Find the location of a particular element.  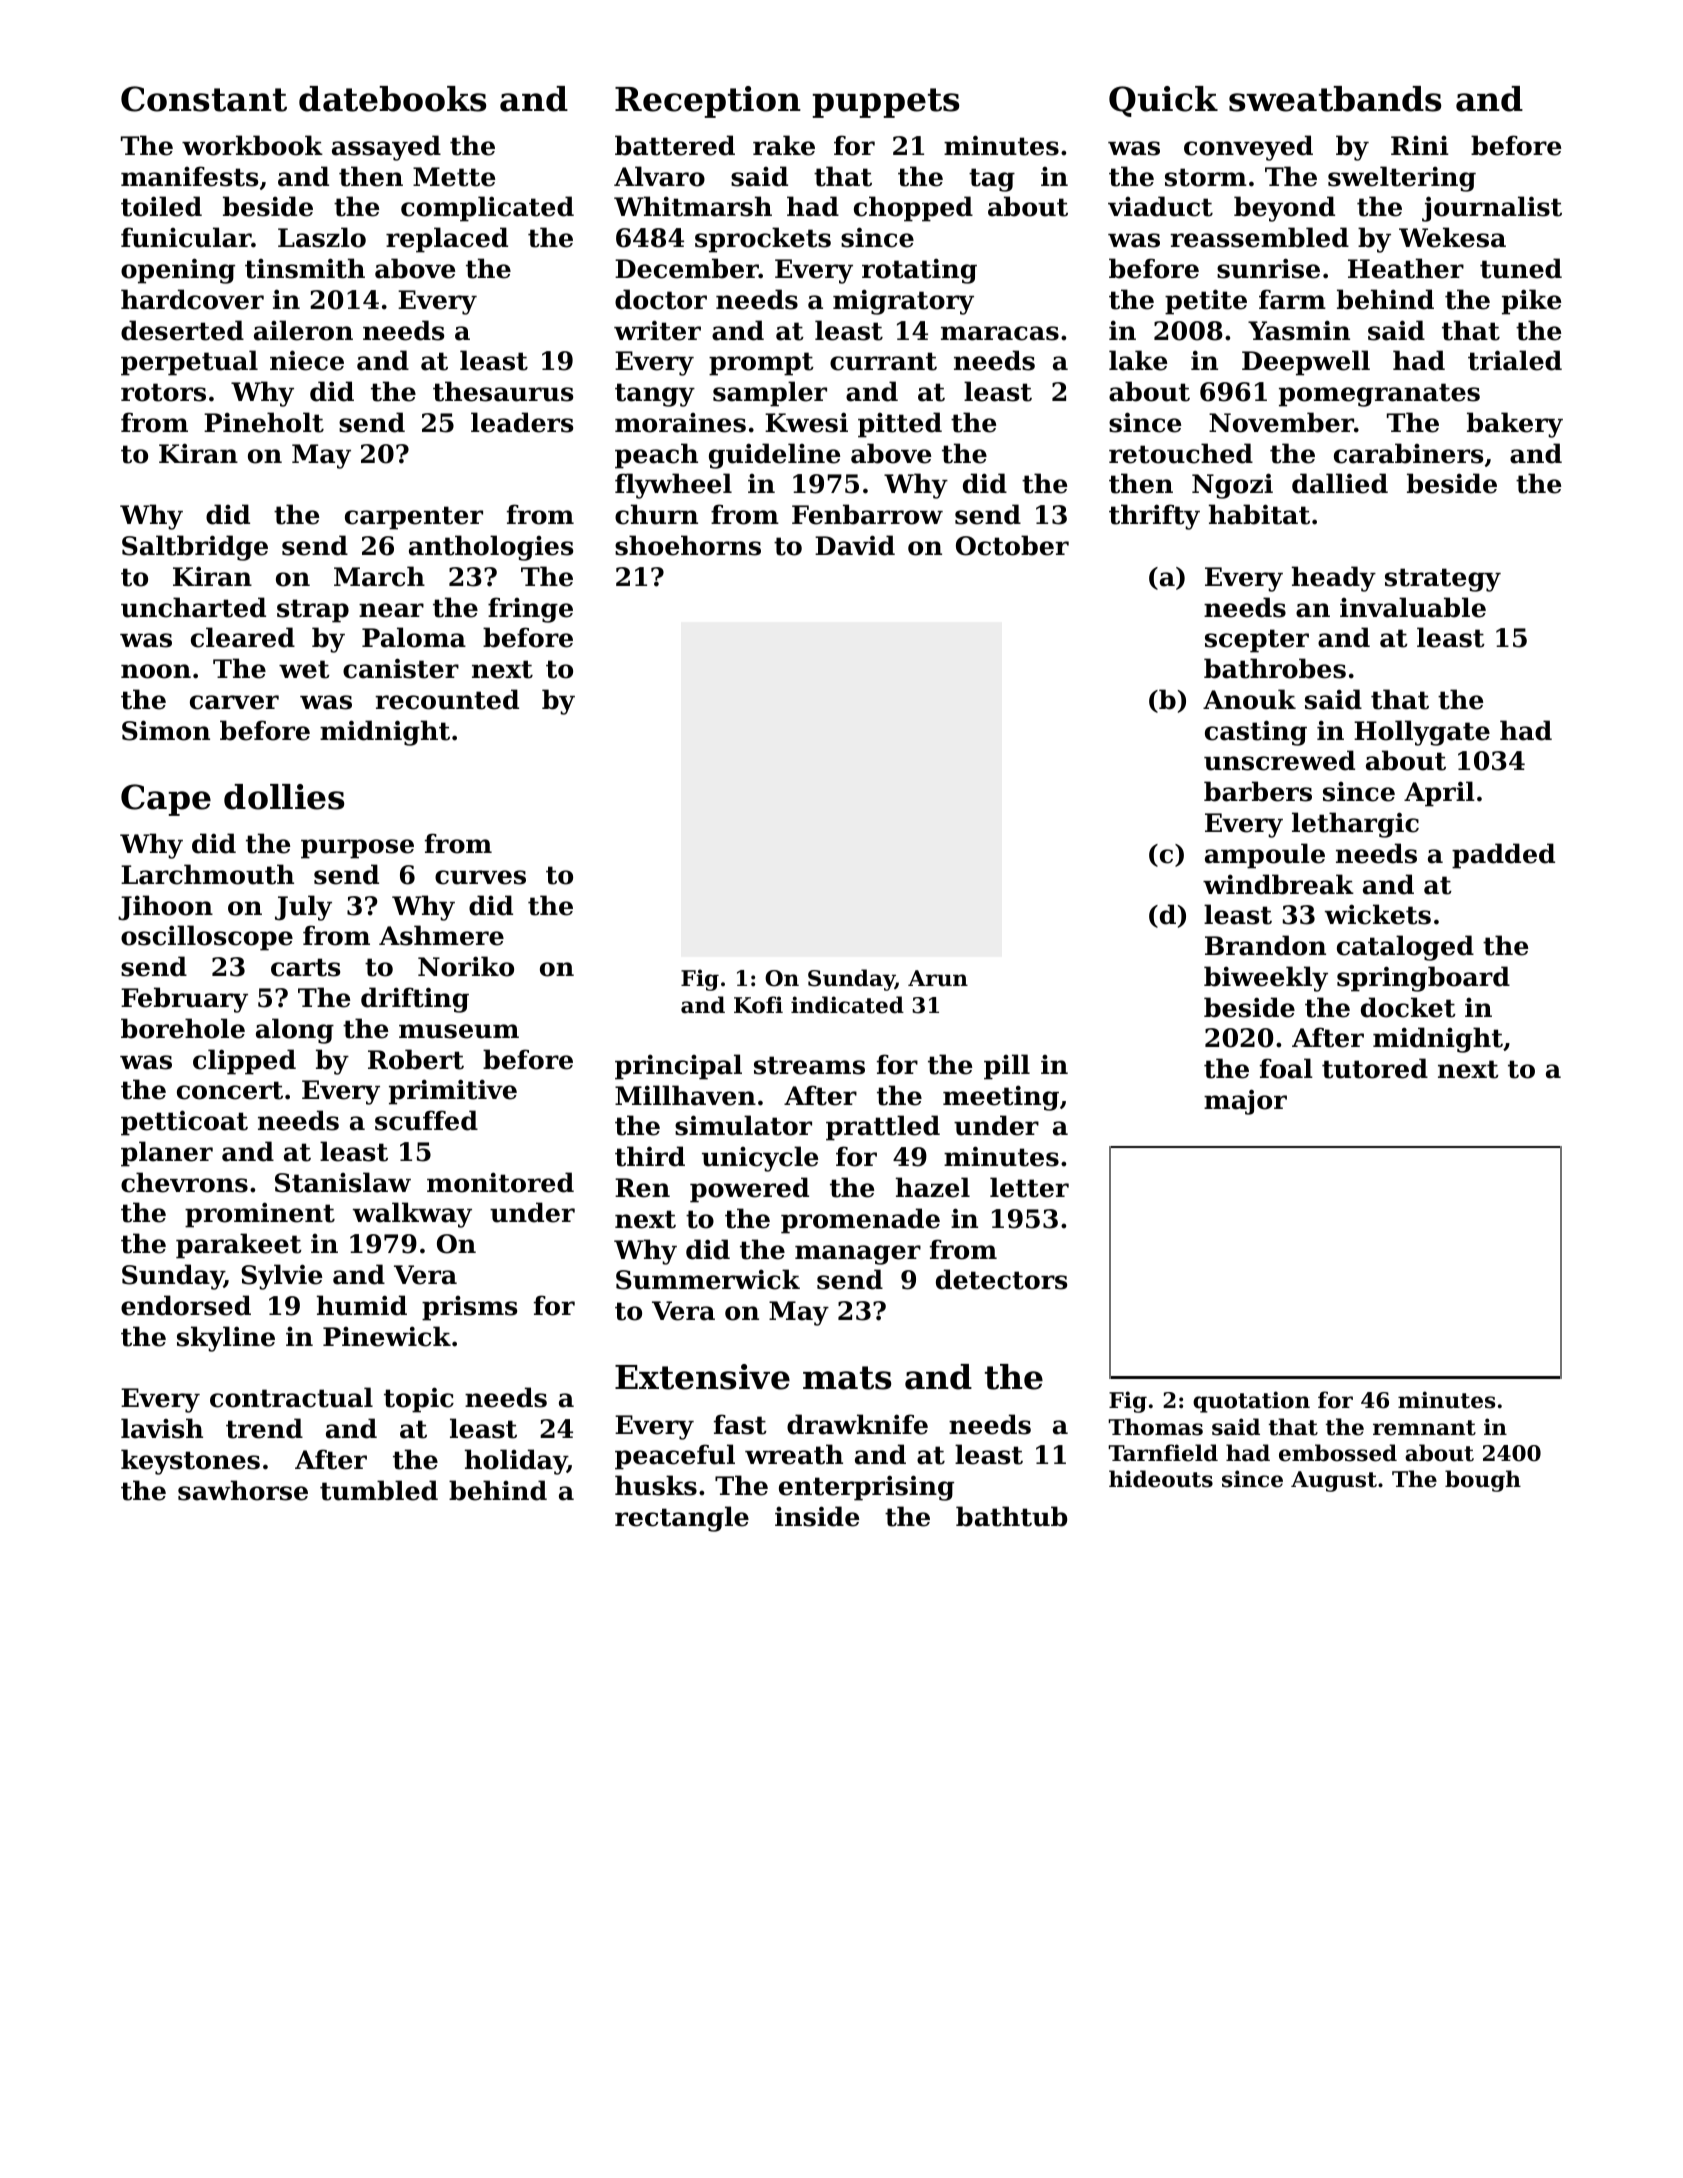

Constant is located at coordinates (204, 99).
